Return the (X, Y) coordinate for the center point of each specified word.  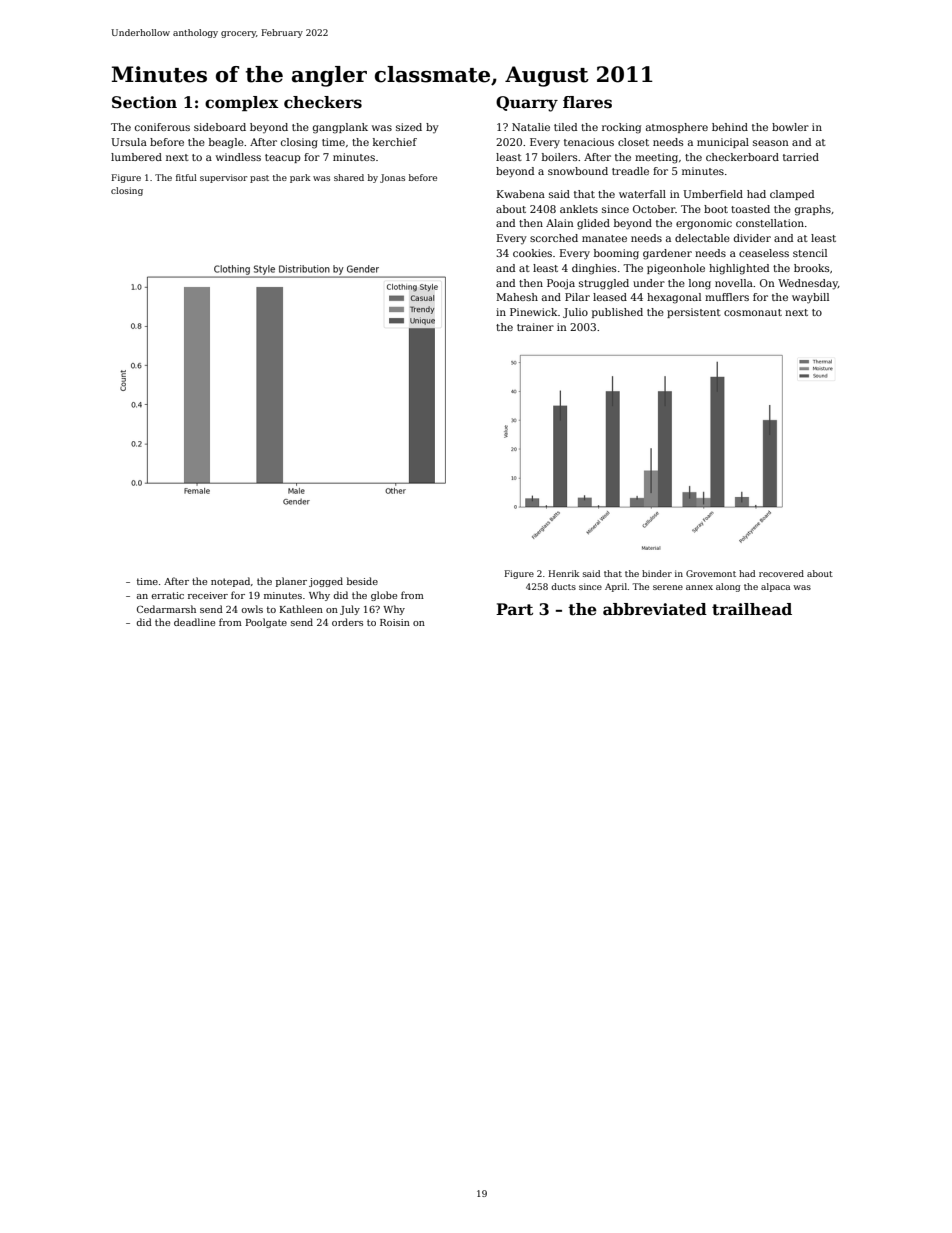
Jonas (392, 178)
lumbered (136, 157)
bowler (790, 127)
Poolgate (266, 623)
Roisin (395, 622)
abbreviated (655, 609)
